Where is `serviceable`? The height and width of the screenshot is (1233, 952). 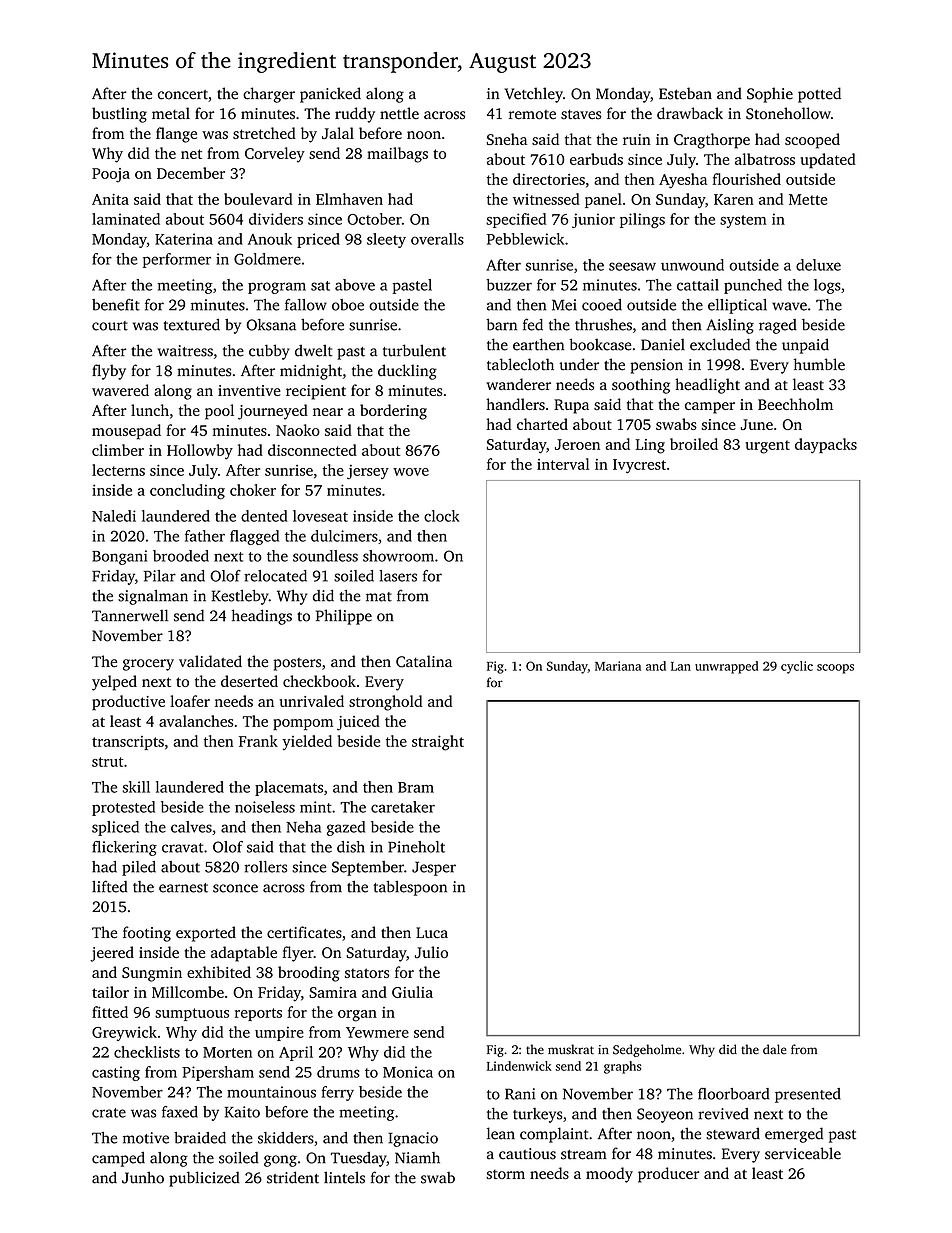 serviceable is located at coordinates (803, 1153).
